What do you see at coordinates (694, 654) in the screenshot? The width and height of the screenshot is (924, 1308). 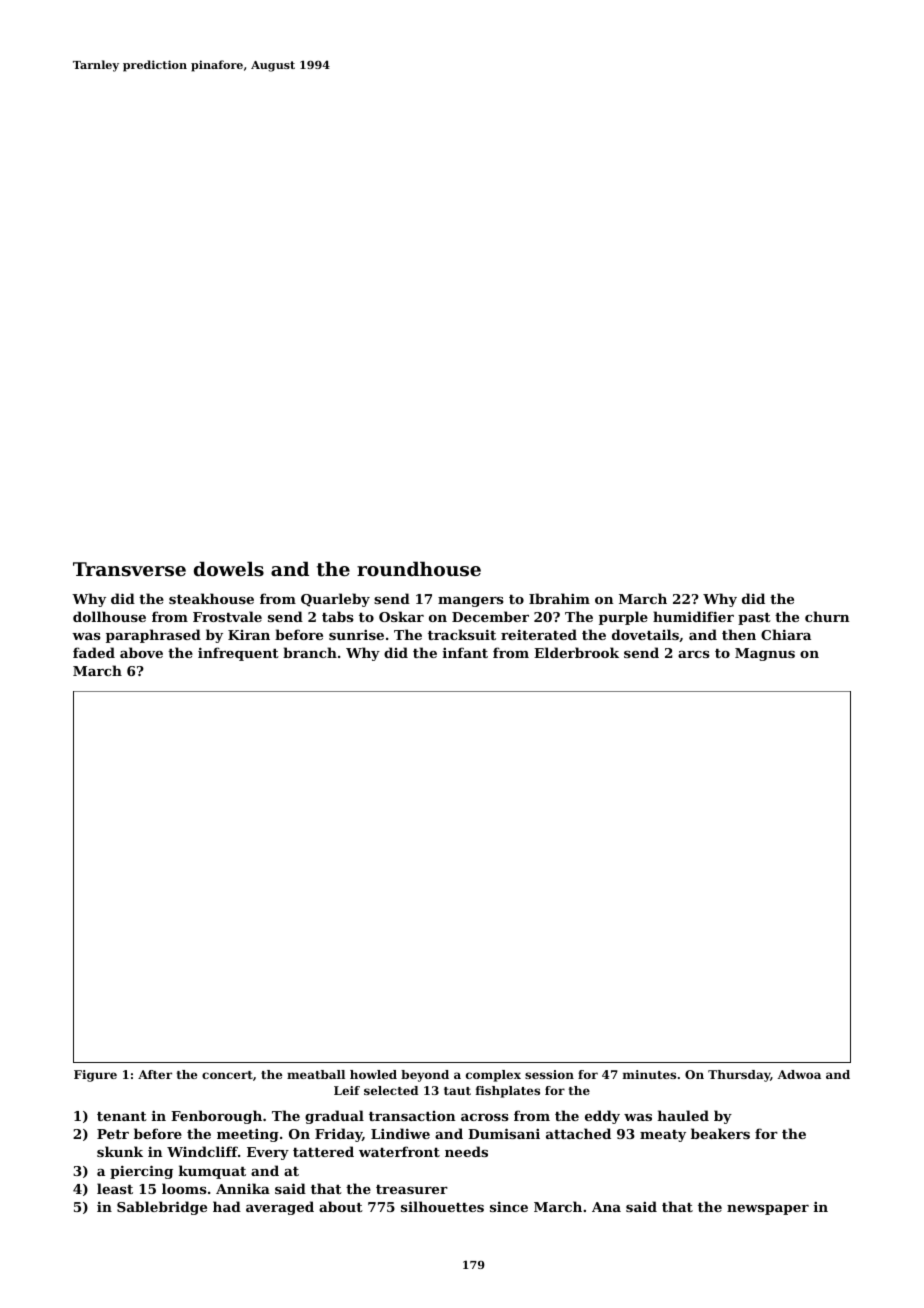 I see `arcs` at bounding box center [694, 654].
